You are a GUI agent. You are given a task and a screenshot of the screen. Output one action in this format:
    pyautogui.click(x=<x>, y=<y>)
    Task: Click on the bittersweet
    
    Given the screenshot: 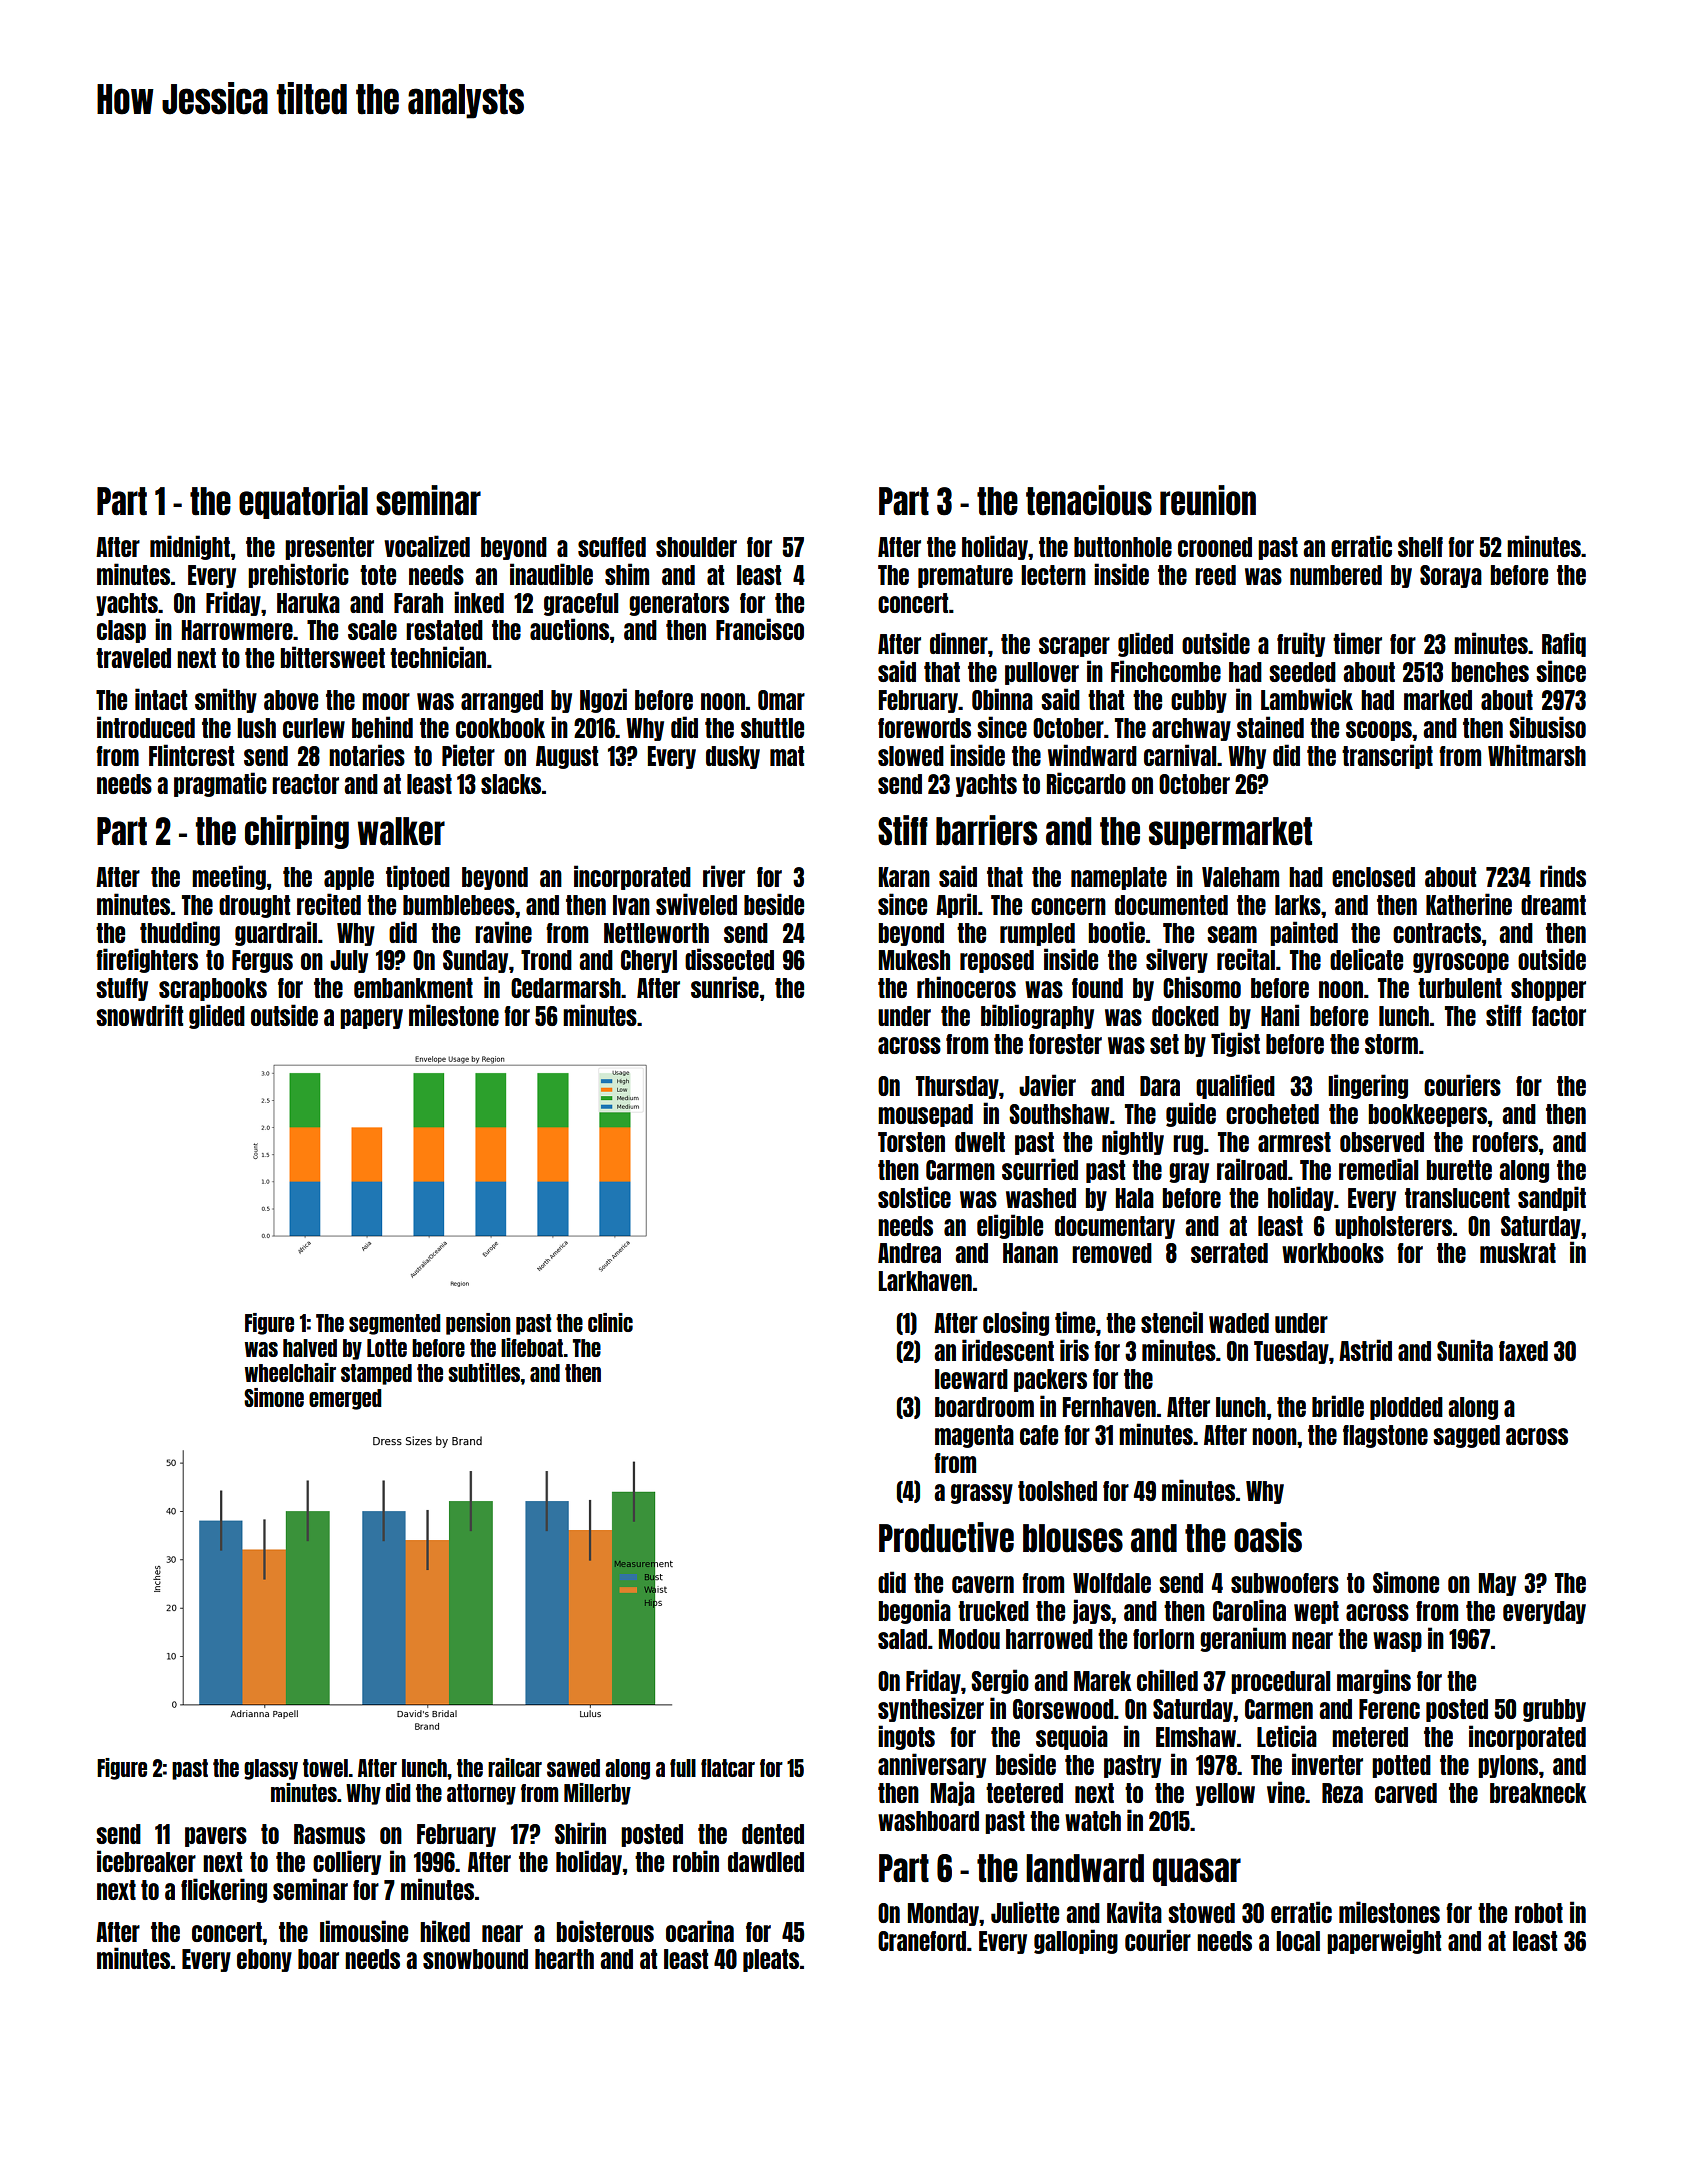 What is the action you would take?
    pyautogui.click(x=333, y=657)
